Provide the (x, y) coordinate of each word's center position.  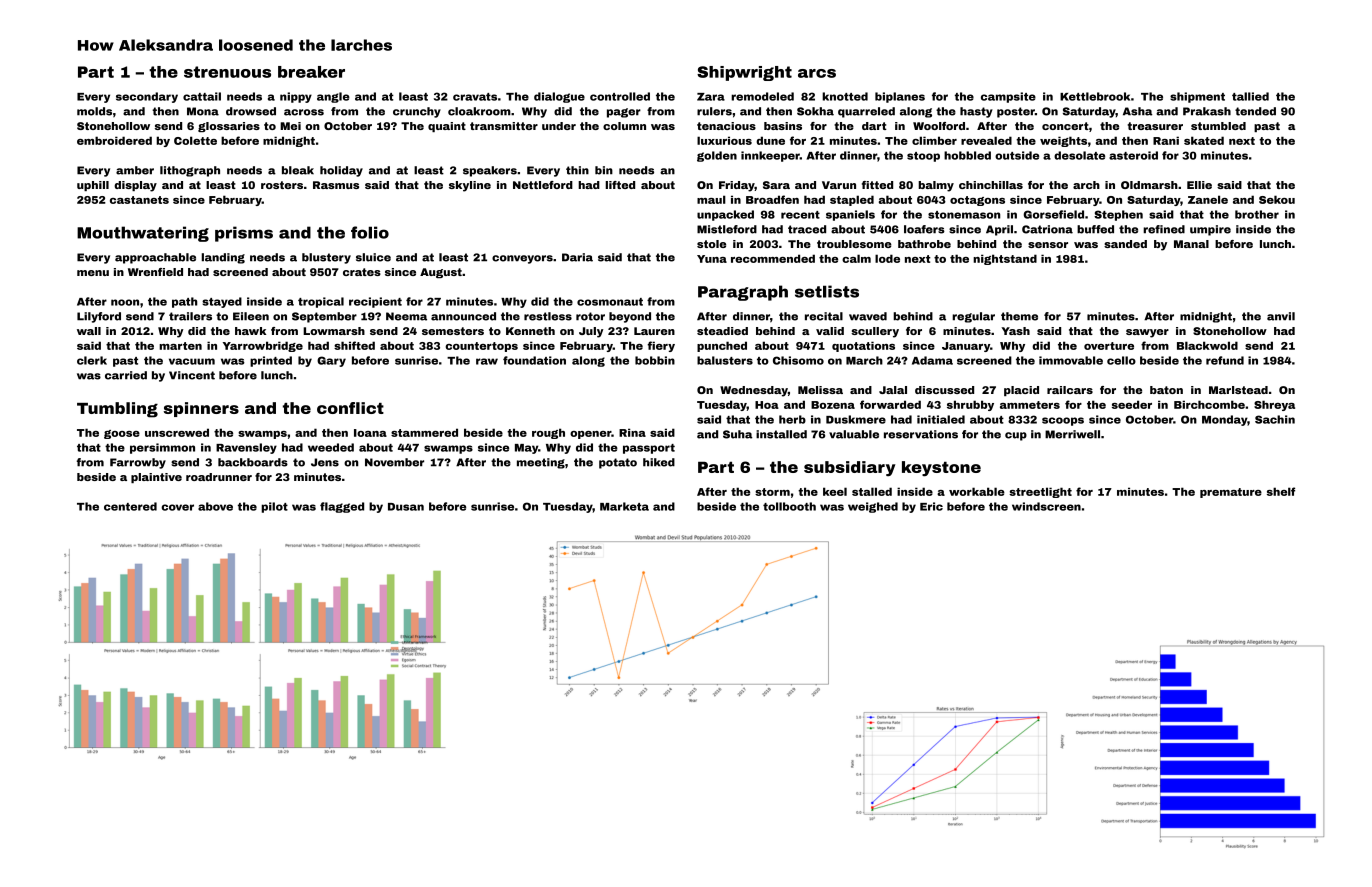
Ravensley (246, 448)
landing (223, 258)
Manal (1191, 244)
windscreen (1046, 506)
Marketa (624, 506)
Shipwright (744, 73)
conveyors (522, 259)
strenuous (227, 72)
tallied (1250, 96)
